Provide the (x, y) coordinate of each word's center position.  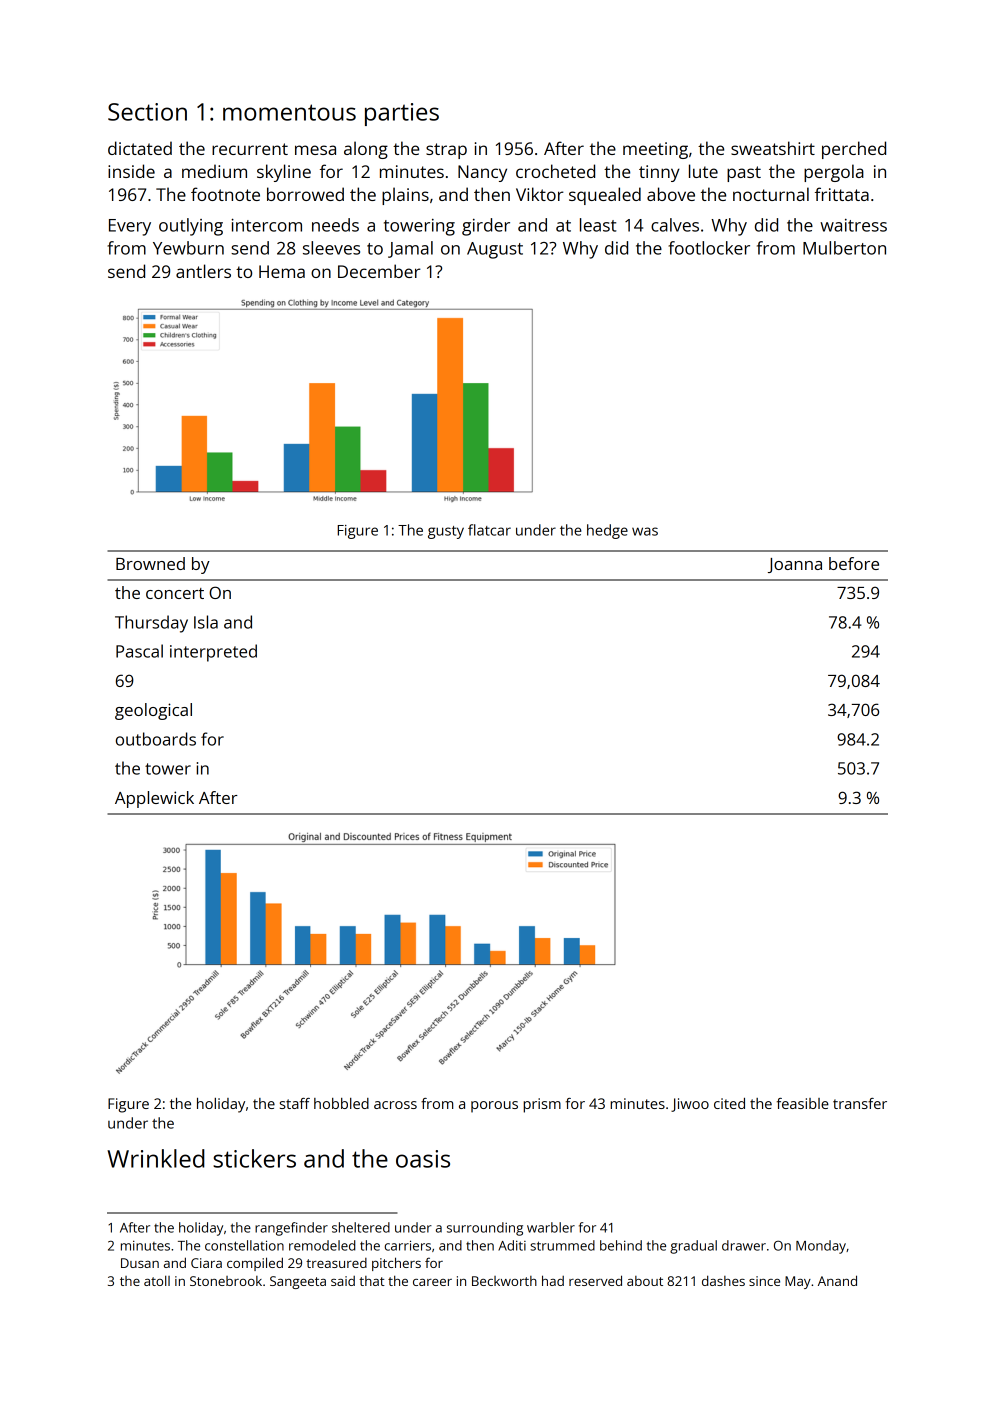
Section (147, 112)
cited (729, 1103)
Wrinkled (156, 1158)
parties (402, 114)
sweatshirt (773, 148)
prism (542, 1105)
